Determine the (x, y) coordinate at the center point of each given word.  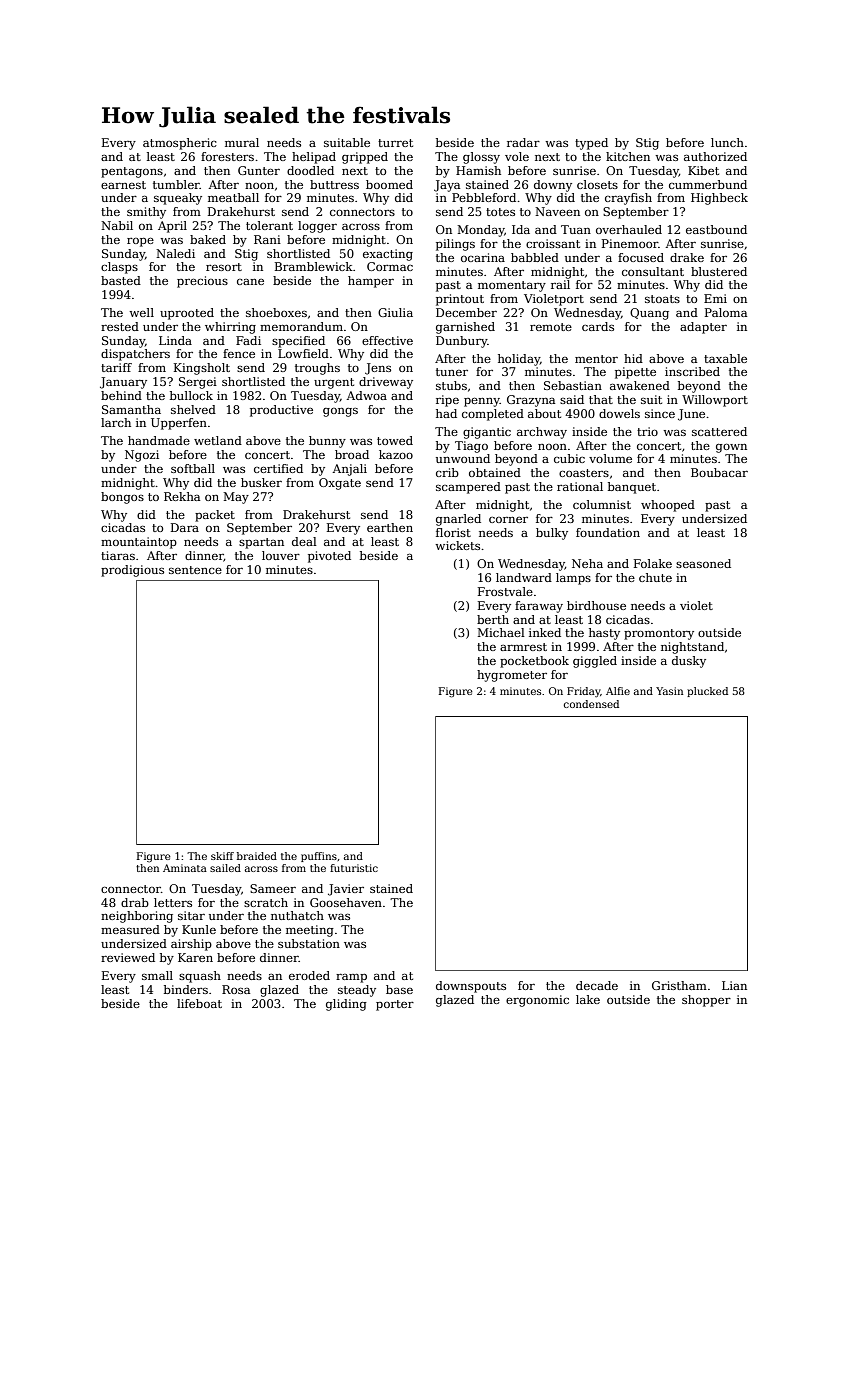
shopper (706, 1001)
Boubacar (719, 472)
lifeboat (199, 1003)
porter (395, 1005)
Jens (378, 369)
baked (208, 239)
